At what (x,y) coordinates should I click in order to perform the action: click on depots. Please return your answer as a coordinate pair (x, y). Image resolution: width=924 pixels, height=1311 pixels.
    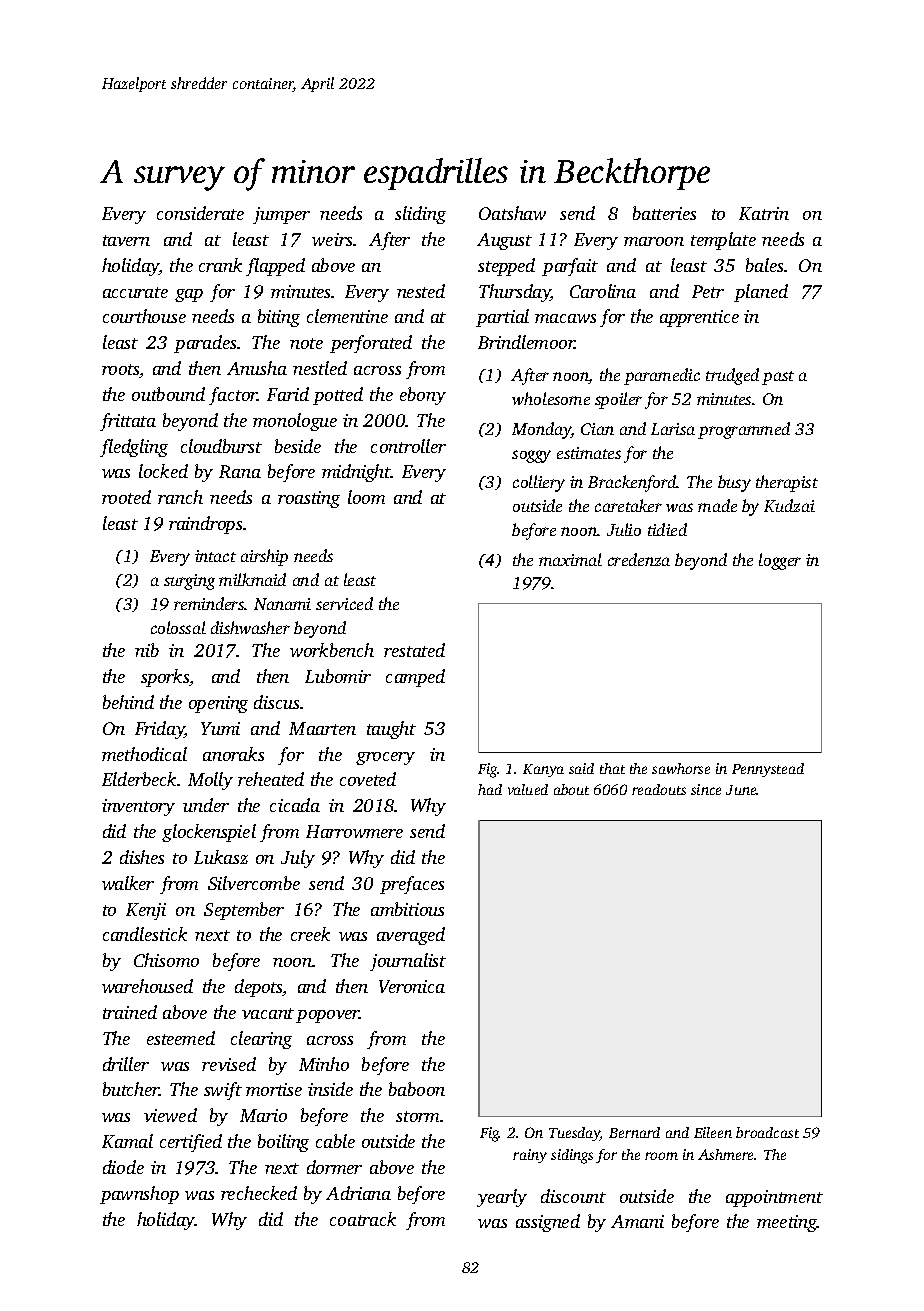
    Looking at the image, I should click on (259, 988).
